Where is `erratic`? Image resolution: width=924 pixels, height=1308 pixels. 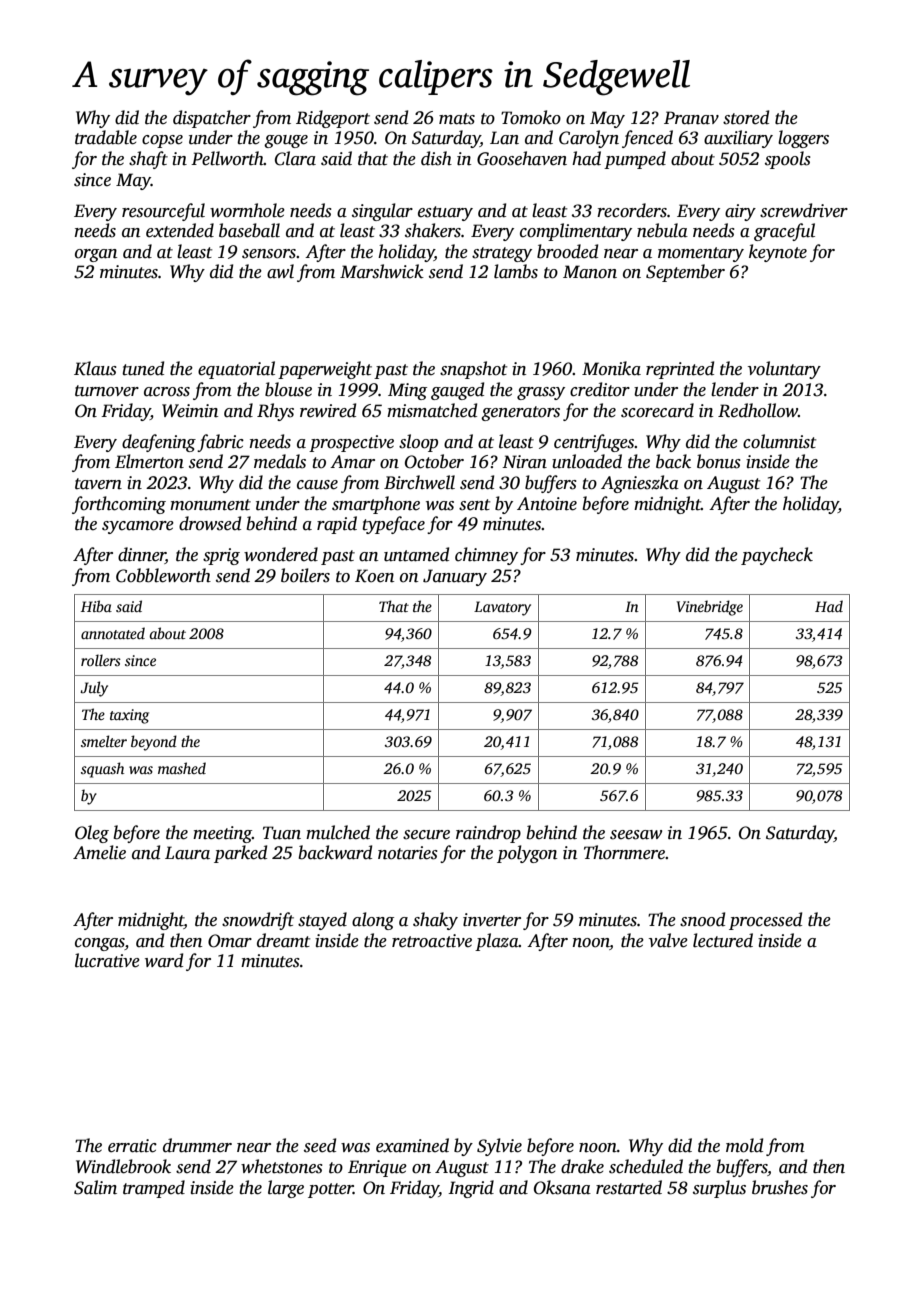
erratic is located at coordinates (132, 1146).
